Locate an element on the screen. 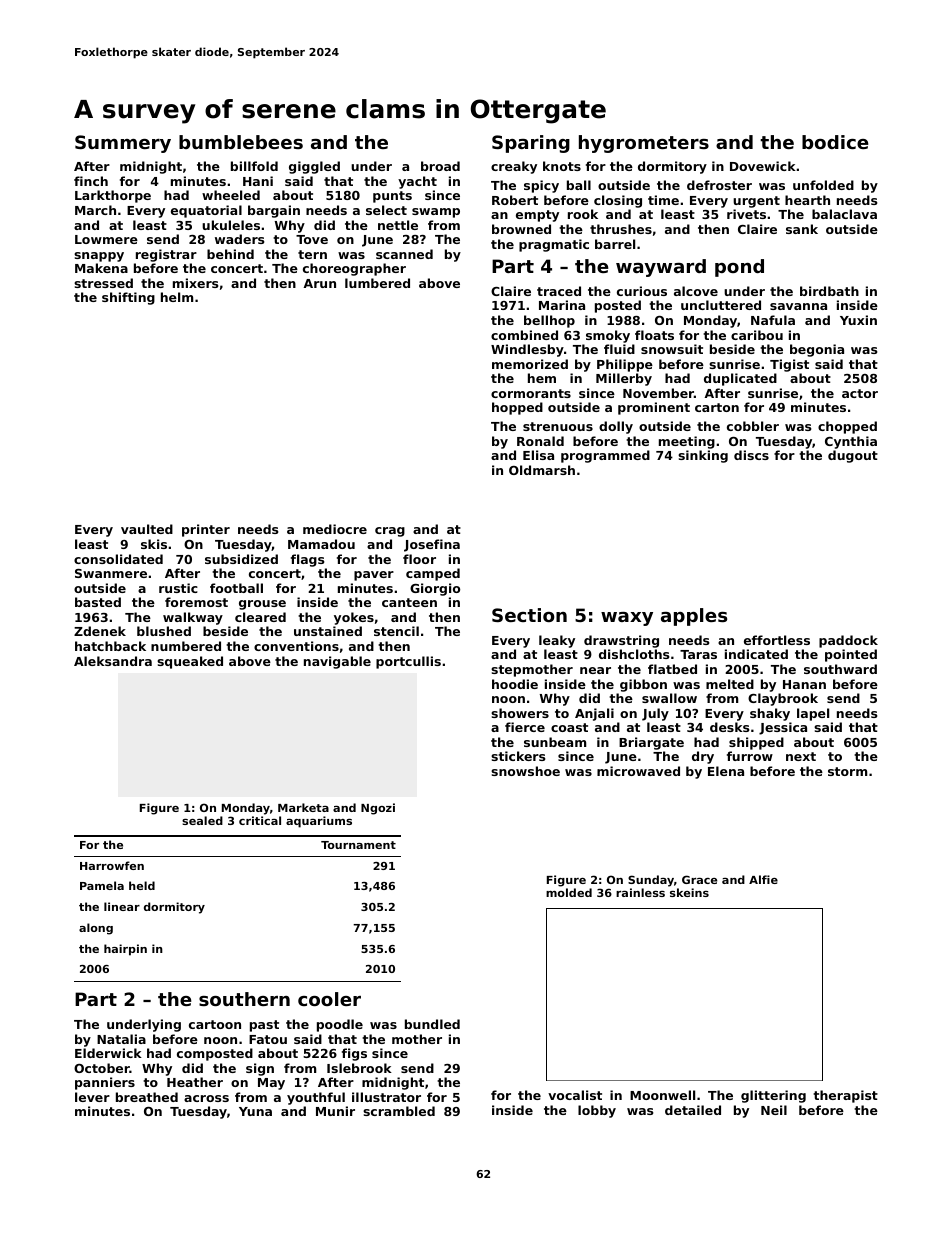 The image size is (952, 1233). squeaked is located at coordinates (190, 662).
